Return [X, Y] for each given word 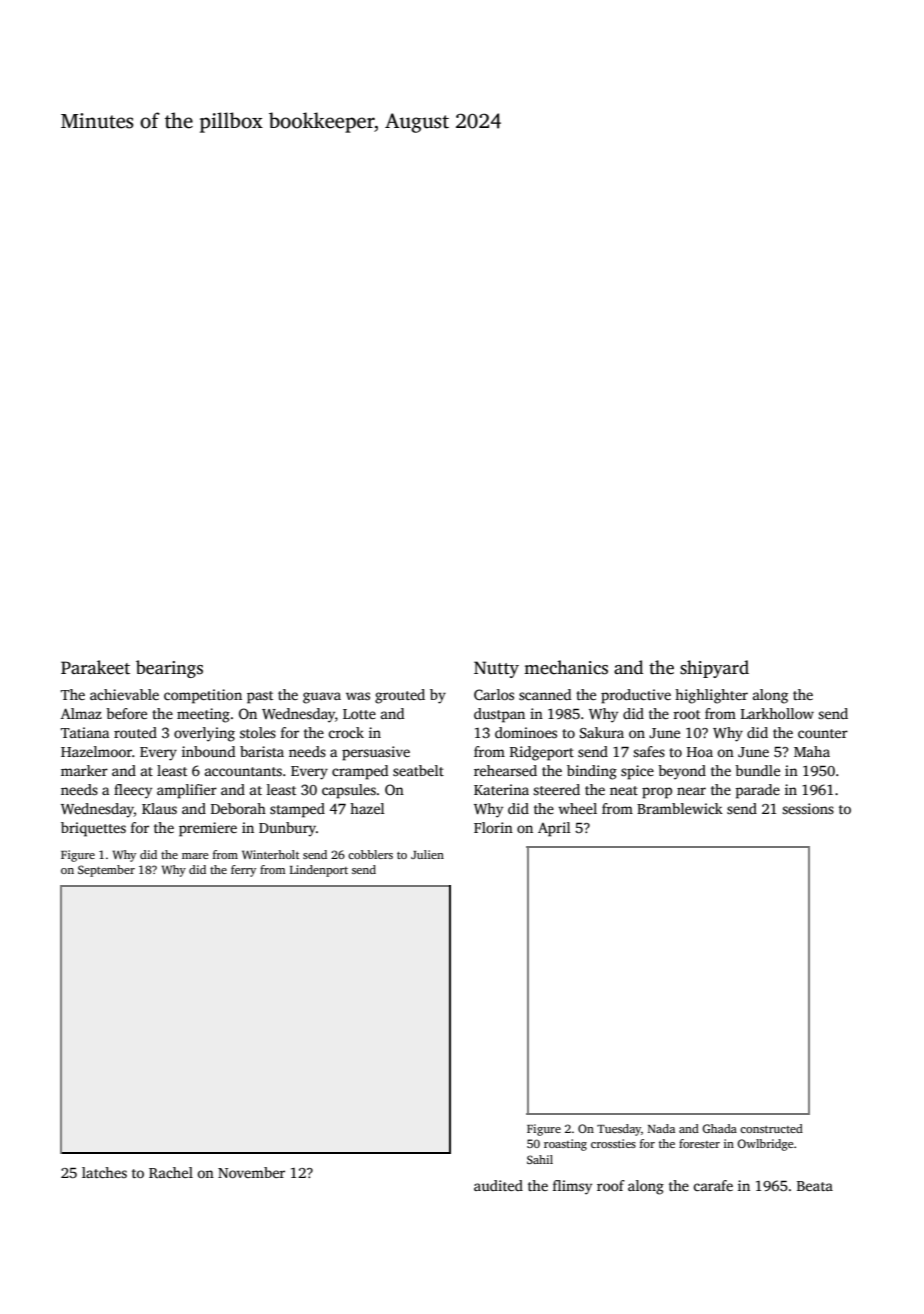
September [106, 871]
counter [823, 733]
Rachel [171, 1172]
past [260, 697]
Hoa [700, 752]
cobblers [370, 854]
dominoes [526, 732]
